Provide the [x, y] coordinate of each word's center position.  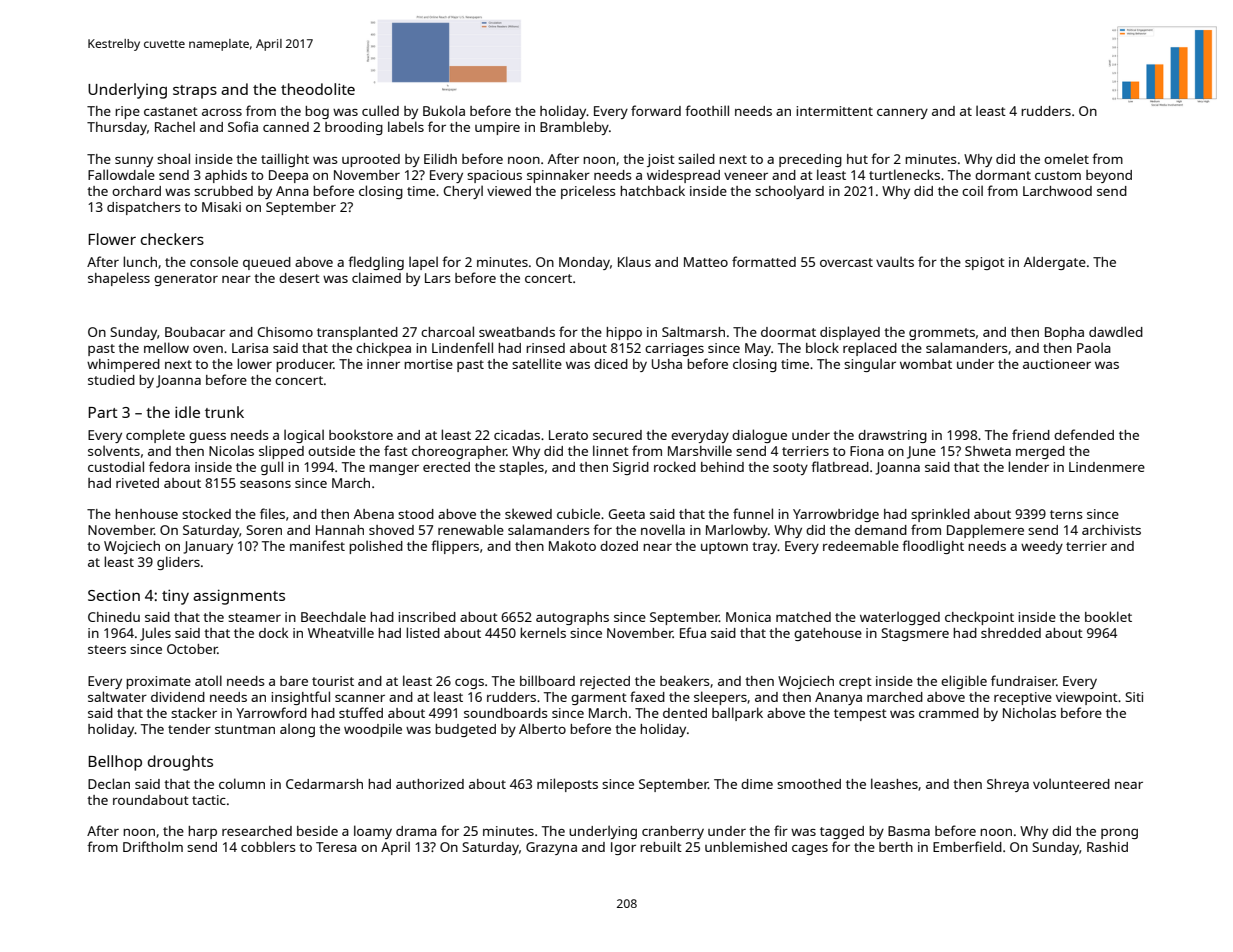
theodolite [318, 89]
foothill [707, 110]
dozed [619, 546]
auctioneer [1057, 364]
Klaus [634, 261]
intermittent [834, 111]
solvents [114, 450]
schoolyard [789, 192]
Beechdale [333, 616]
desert [299, 278]
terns [1066, 514]
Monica [748, 617]
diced [611, 364]
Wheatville [341, 632]
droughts [180, 763]
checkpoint [979, 618]
